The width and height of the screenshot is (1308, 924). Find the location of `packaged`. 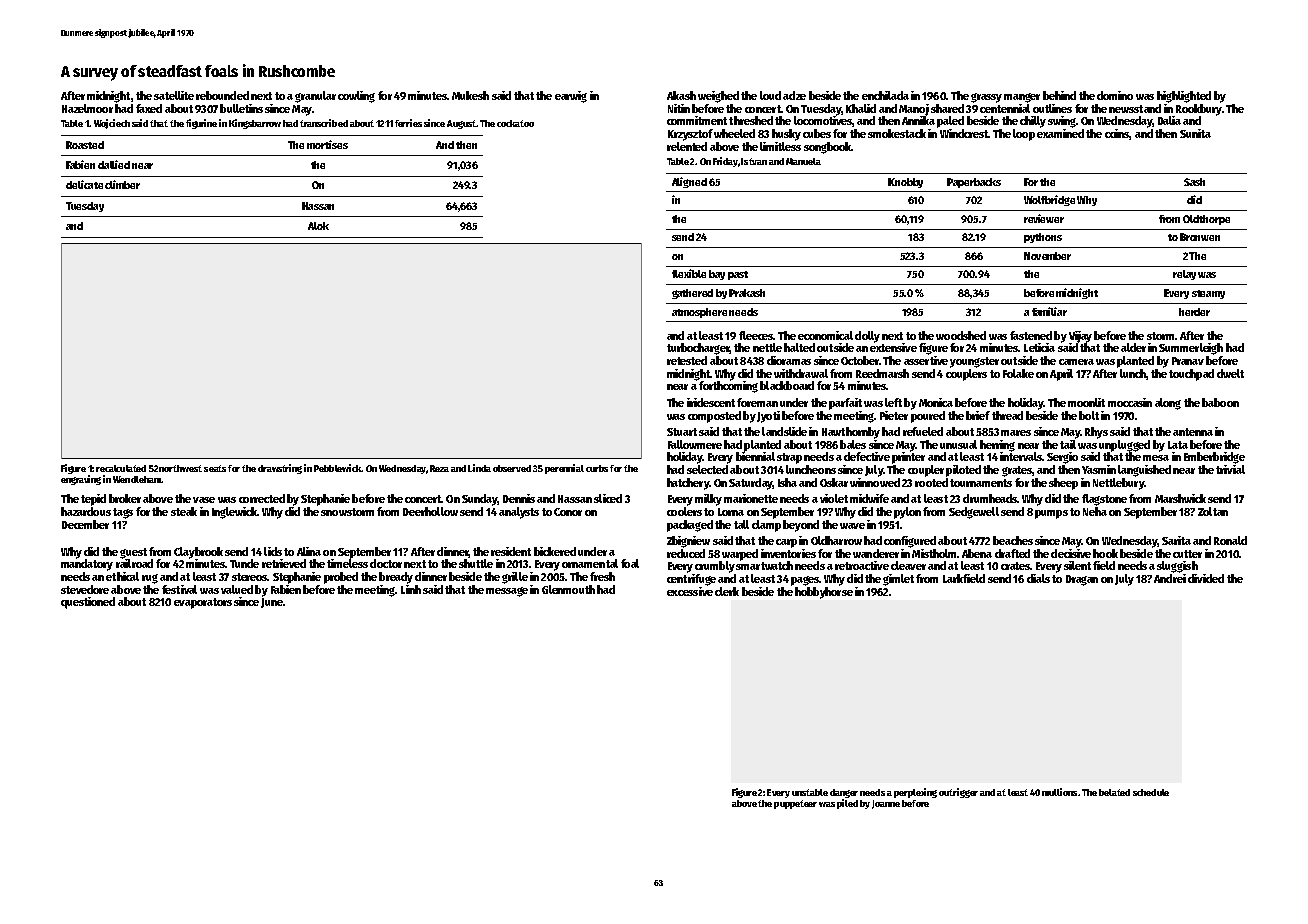

packaged is located at coordinates (690, 526).
